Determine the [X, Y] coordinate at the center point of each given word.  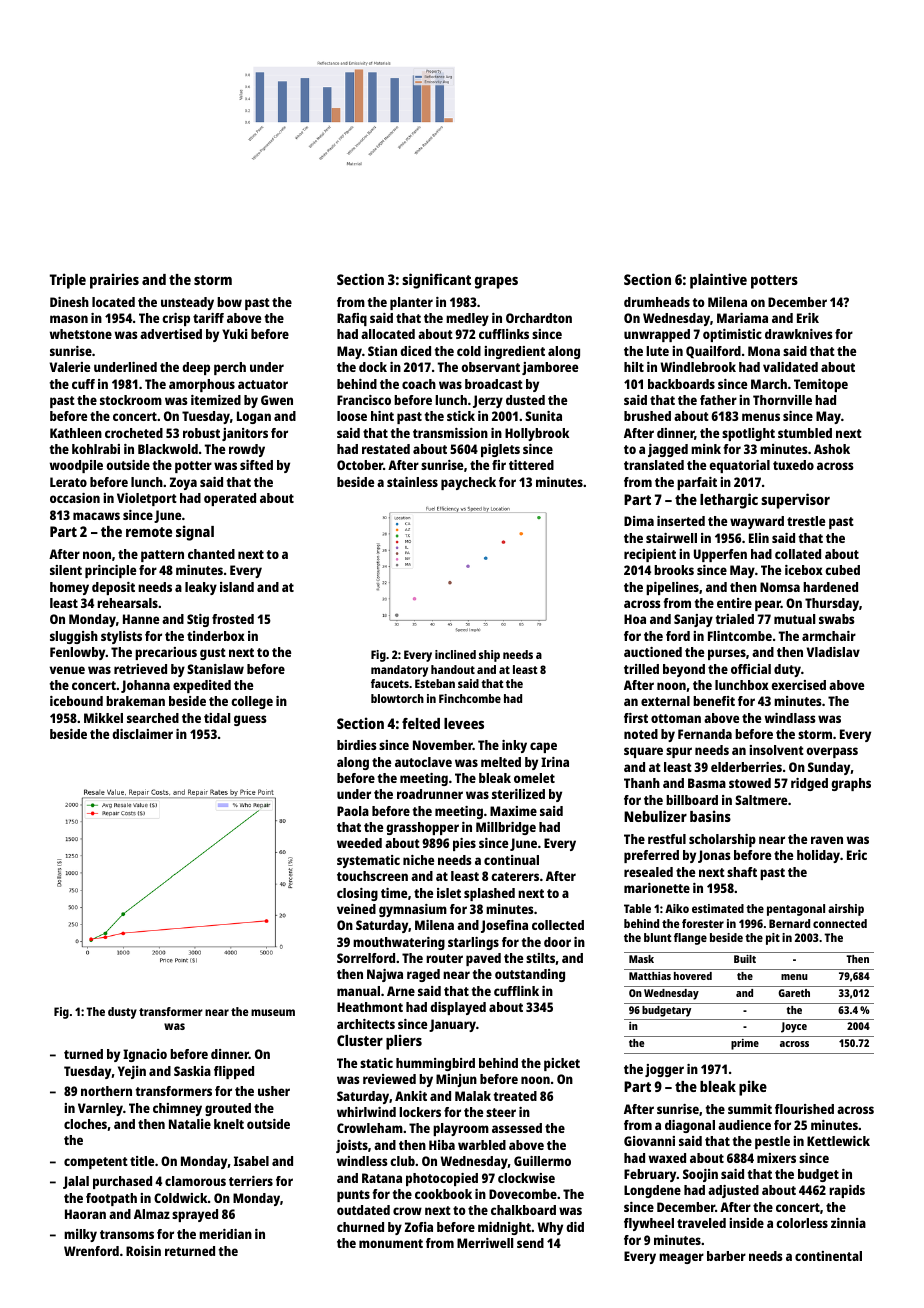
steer [501, 1112]
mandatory [399, 671]
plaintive [718, 281]
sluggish [74, 637]
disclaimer [142, 734]
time [394, 893]
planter [411, 303]
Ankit [411, 1096]
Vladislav [833, 652]
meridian [225, 1234]
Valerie [69, 367]
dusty [122, 1013]
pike [753, 1088]
